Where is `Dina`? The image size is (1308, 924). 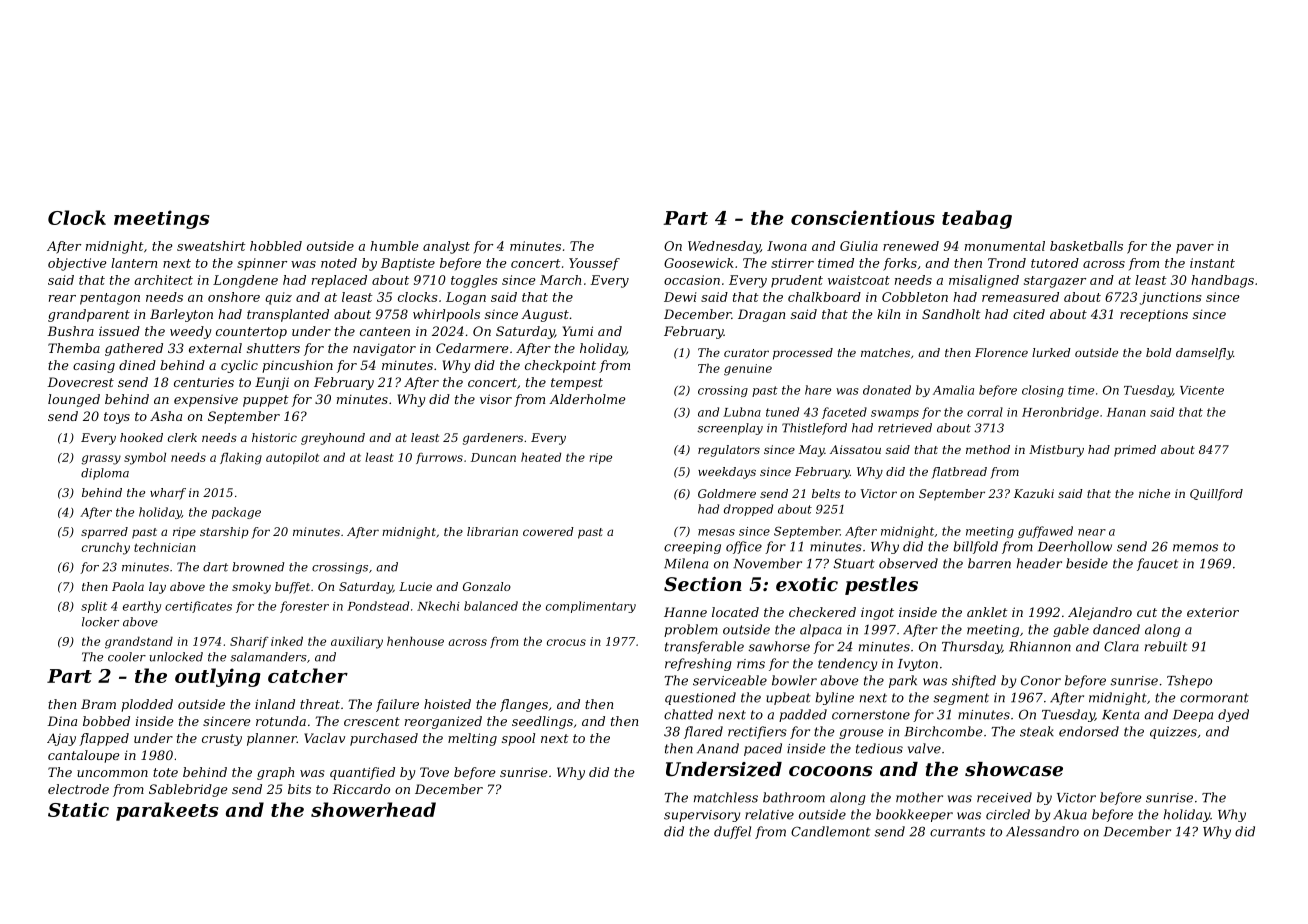
Dina is located at coordinates (62, 721).
